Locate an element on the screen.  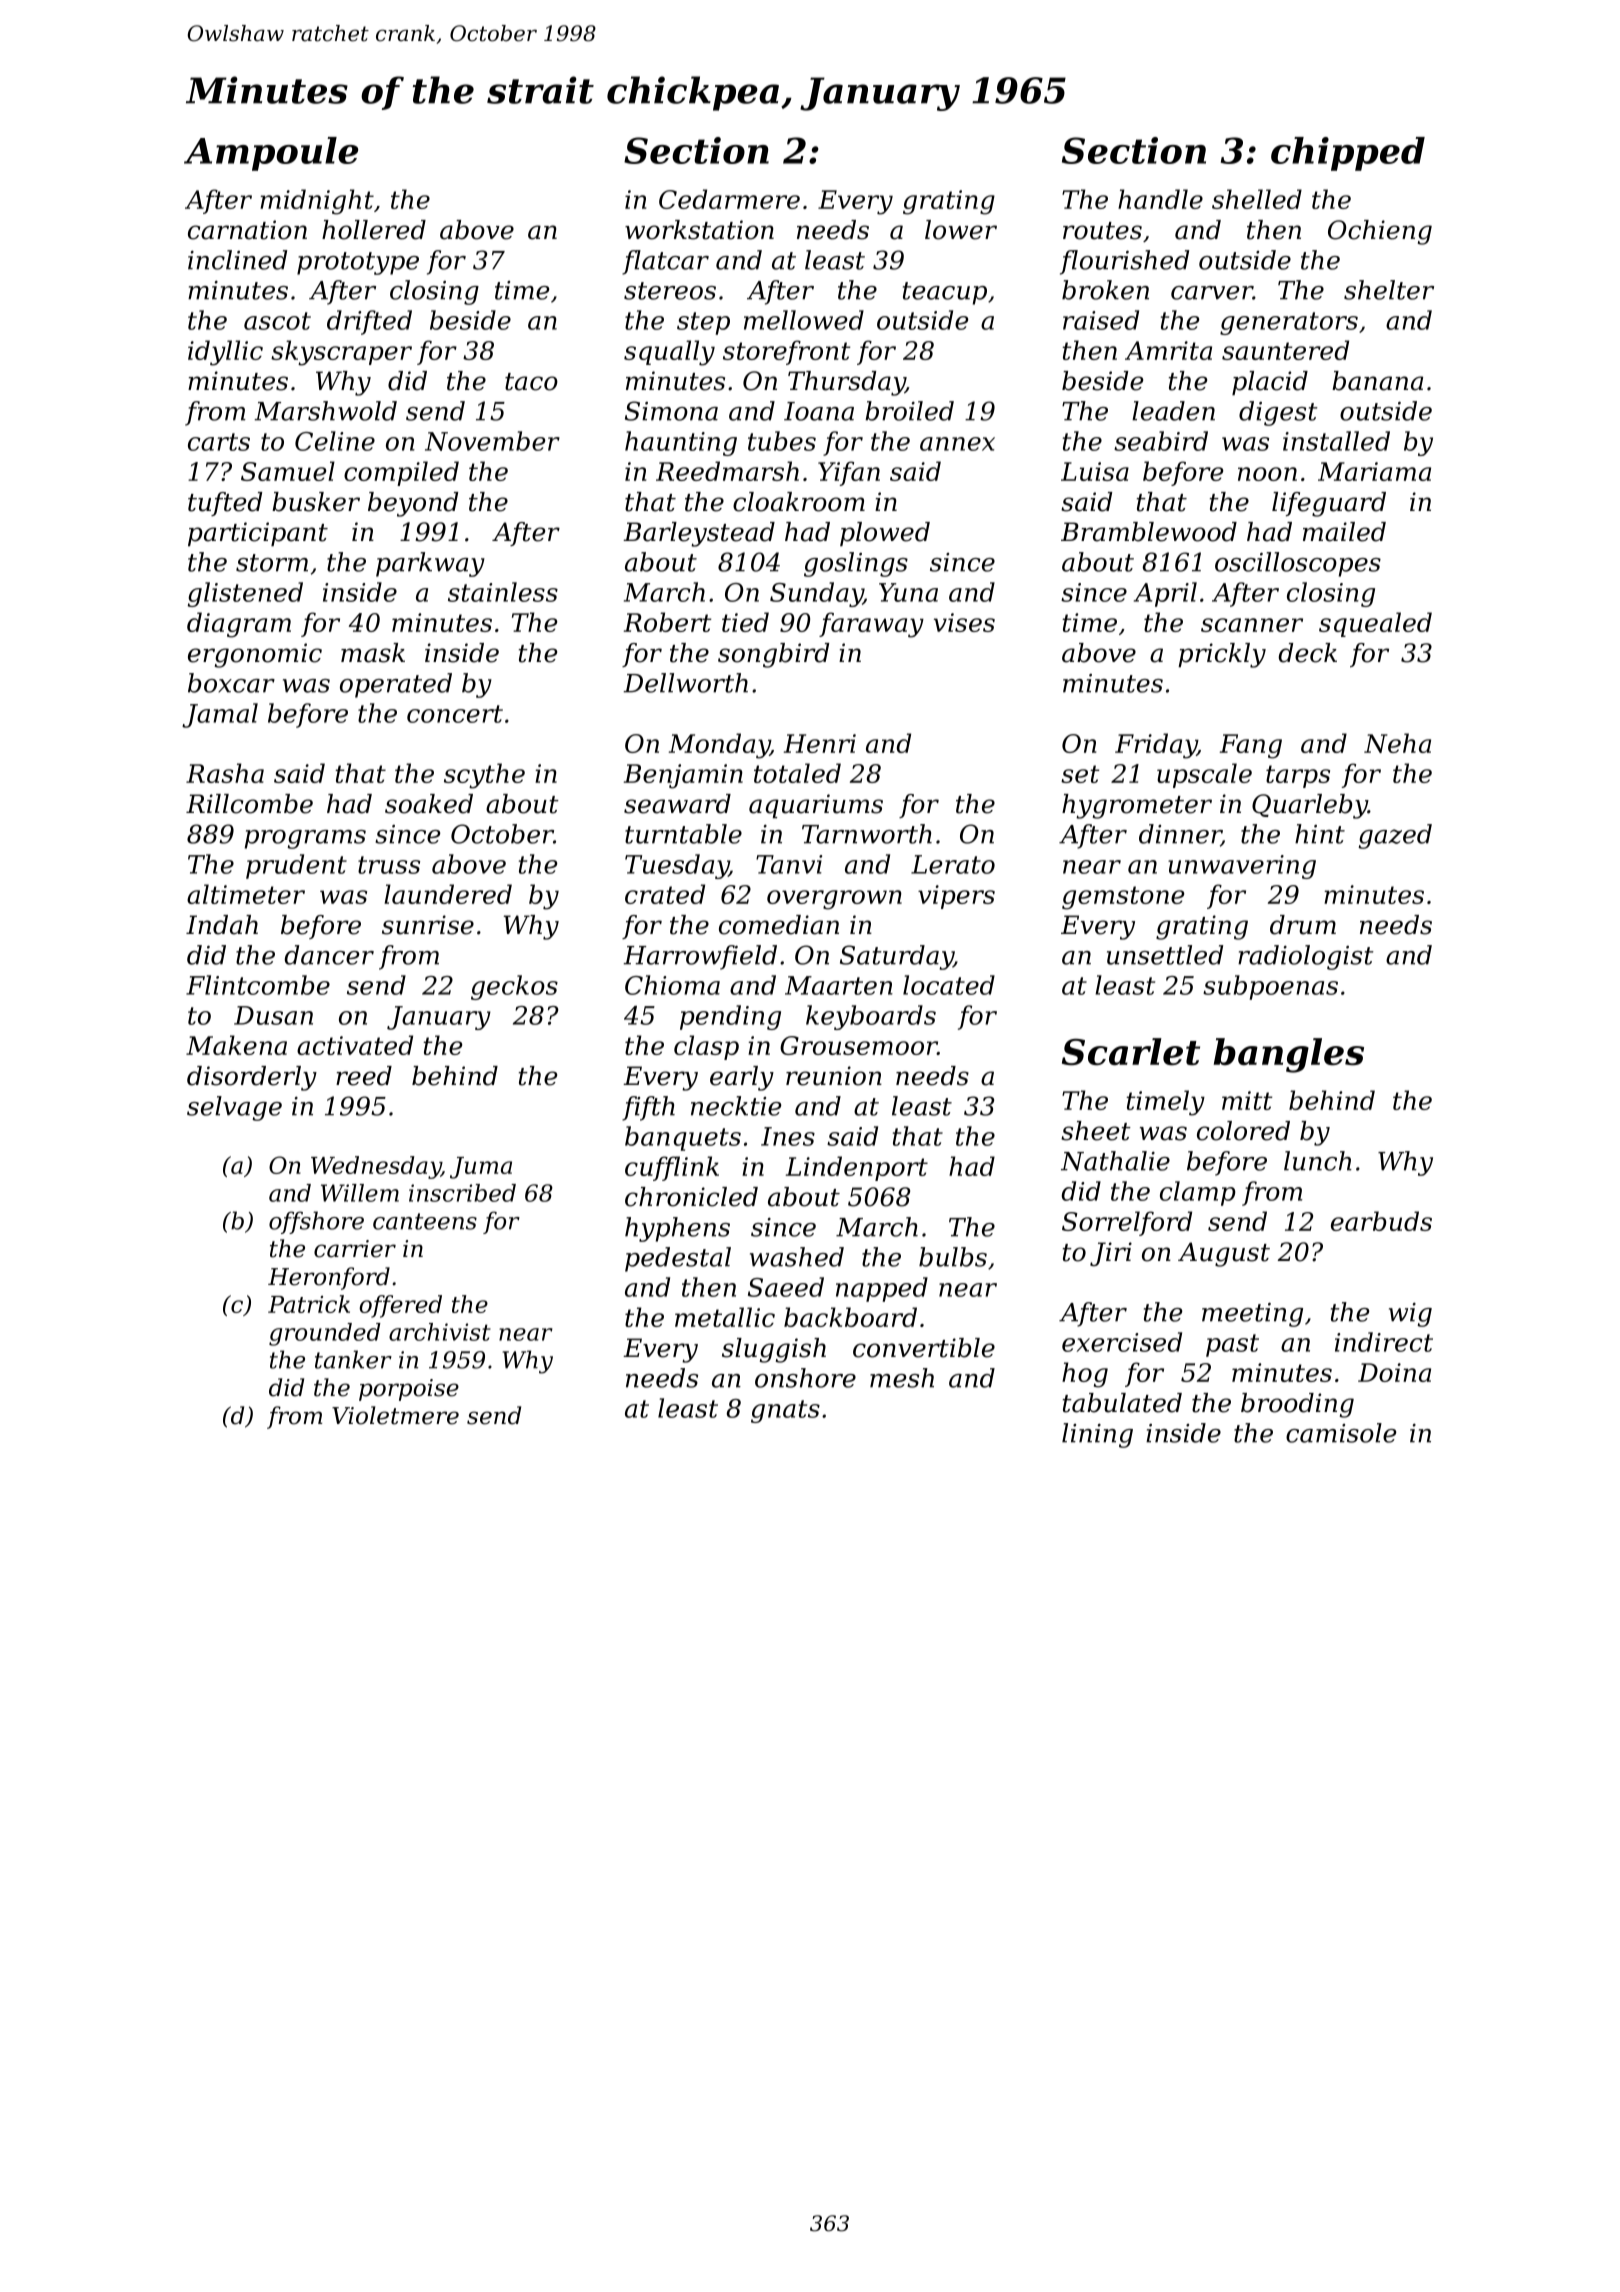
Lerato is located at coordinates (953, 864).
